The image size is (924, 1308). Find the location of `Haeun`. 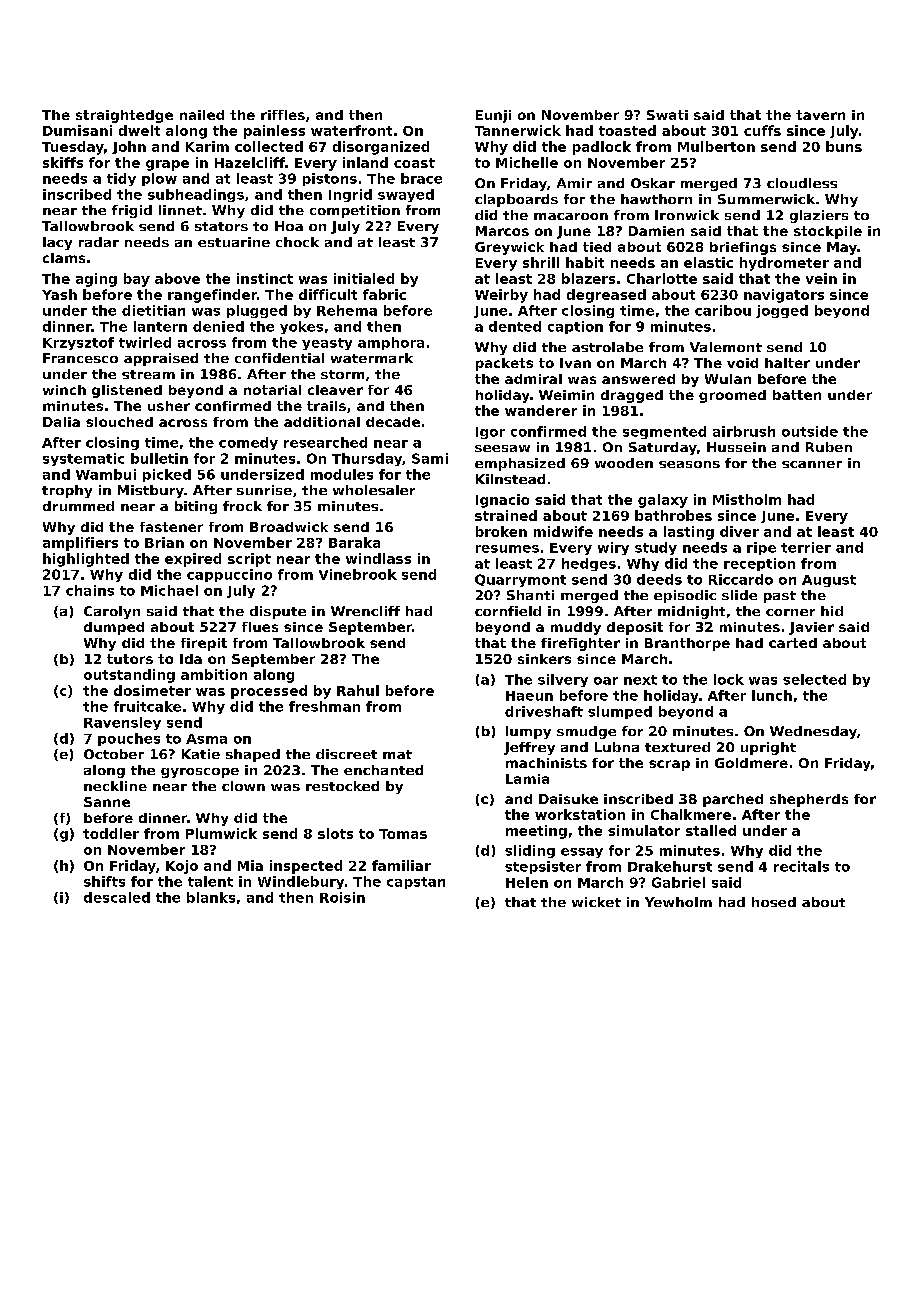

Haeun is located at coordinates (529, 696).
